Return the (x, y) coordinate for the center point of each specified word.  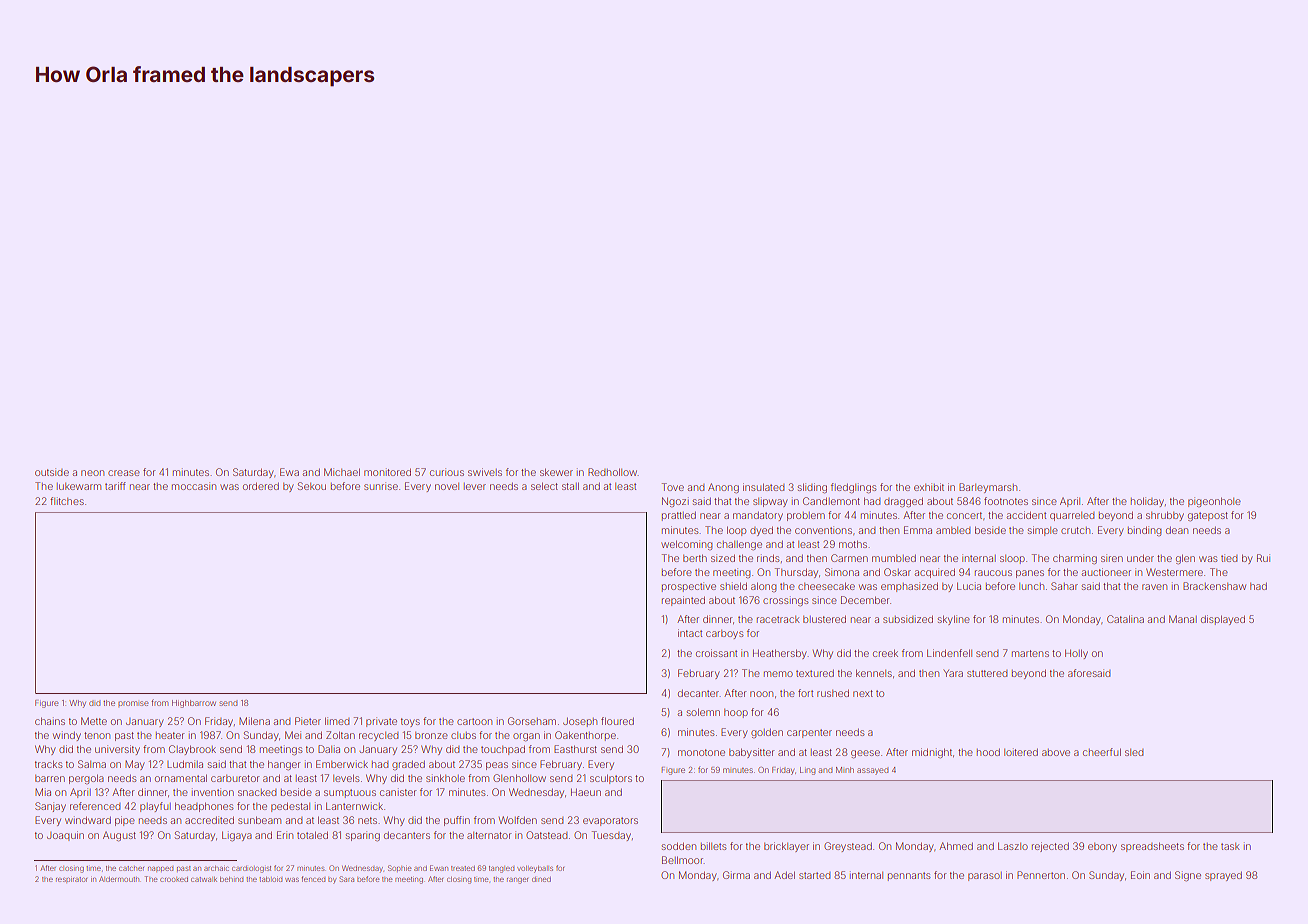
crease (124, 473)
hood (988, 752)
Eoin (1140, 875)
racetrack (778, 619)
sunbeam (259, 820)
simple (1043, 531)
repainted (683, 601)
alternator (489, 835)
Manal (1183, 619)
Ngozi (675, 502)
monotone (701, 752)
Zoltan (340, 735)
